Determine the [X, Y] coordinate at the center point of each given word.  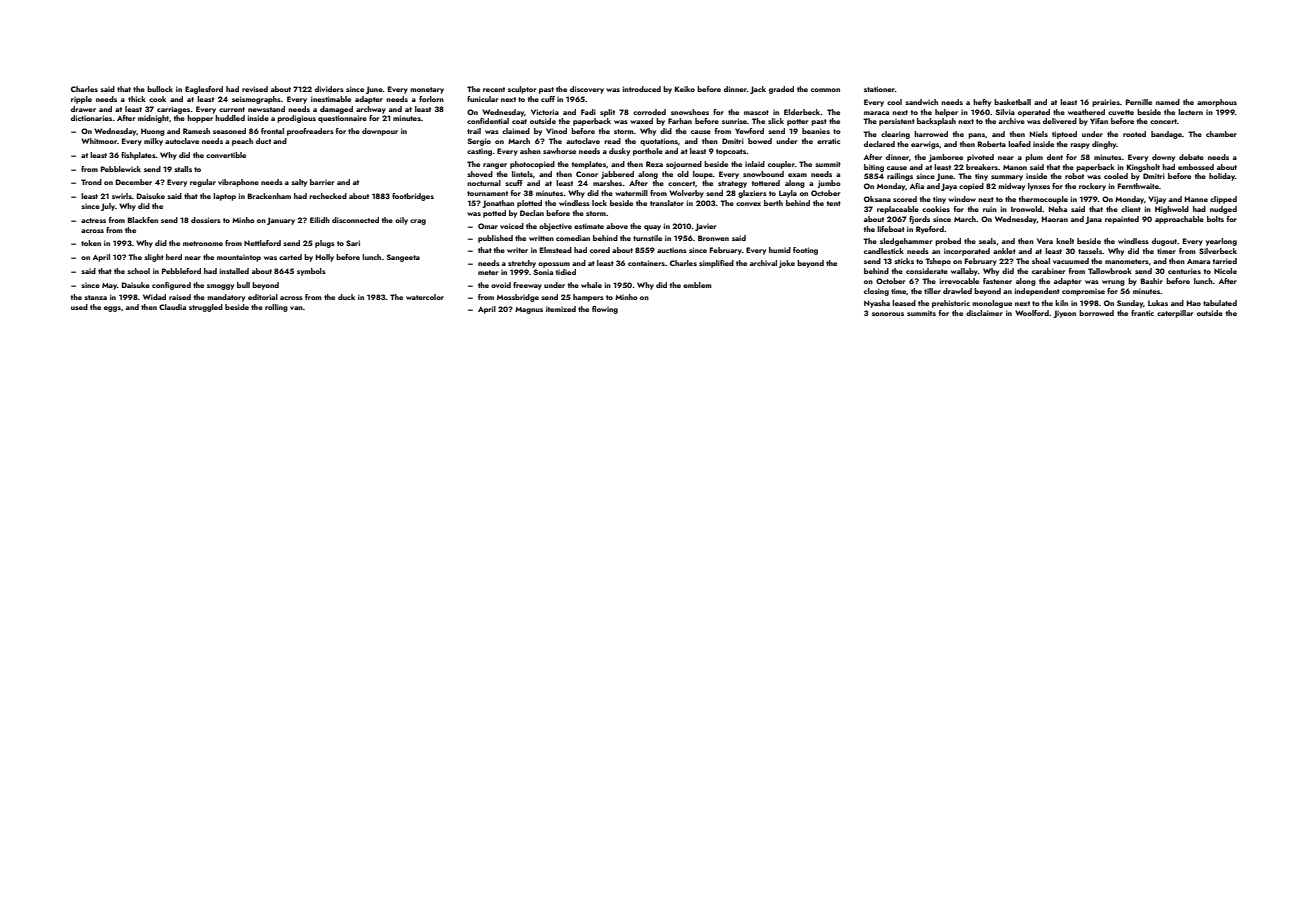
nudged [1223, 210]
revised [255, 89]
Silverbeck [1218, 251]
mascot [756, 112]
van [296, 308]
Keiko [685, 89]
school [138, 271]
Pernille [1139, 102]
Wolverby [686, 194]
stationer [879, 89]
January [281, 221]
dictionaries [91, 118]
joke [787, 264]
